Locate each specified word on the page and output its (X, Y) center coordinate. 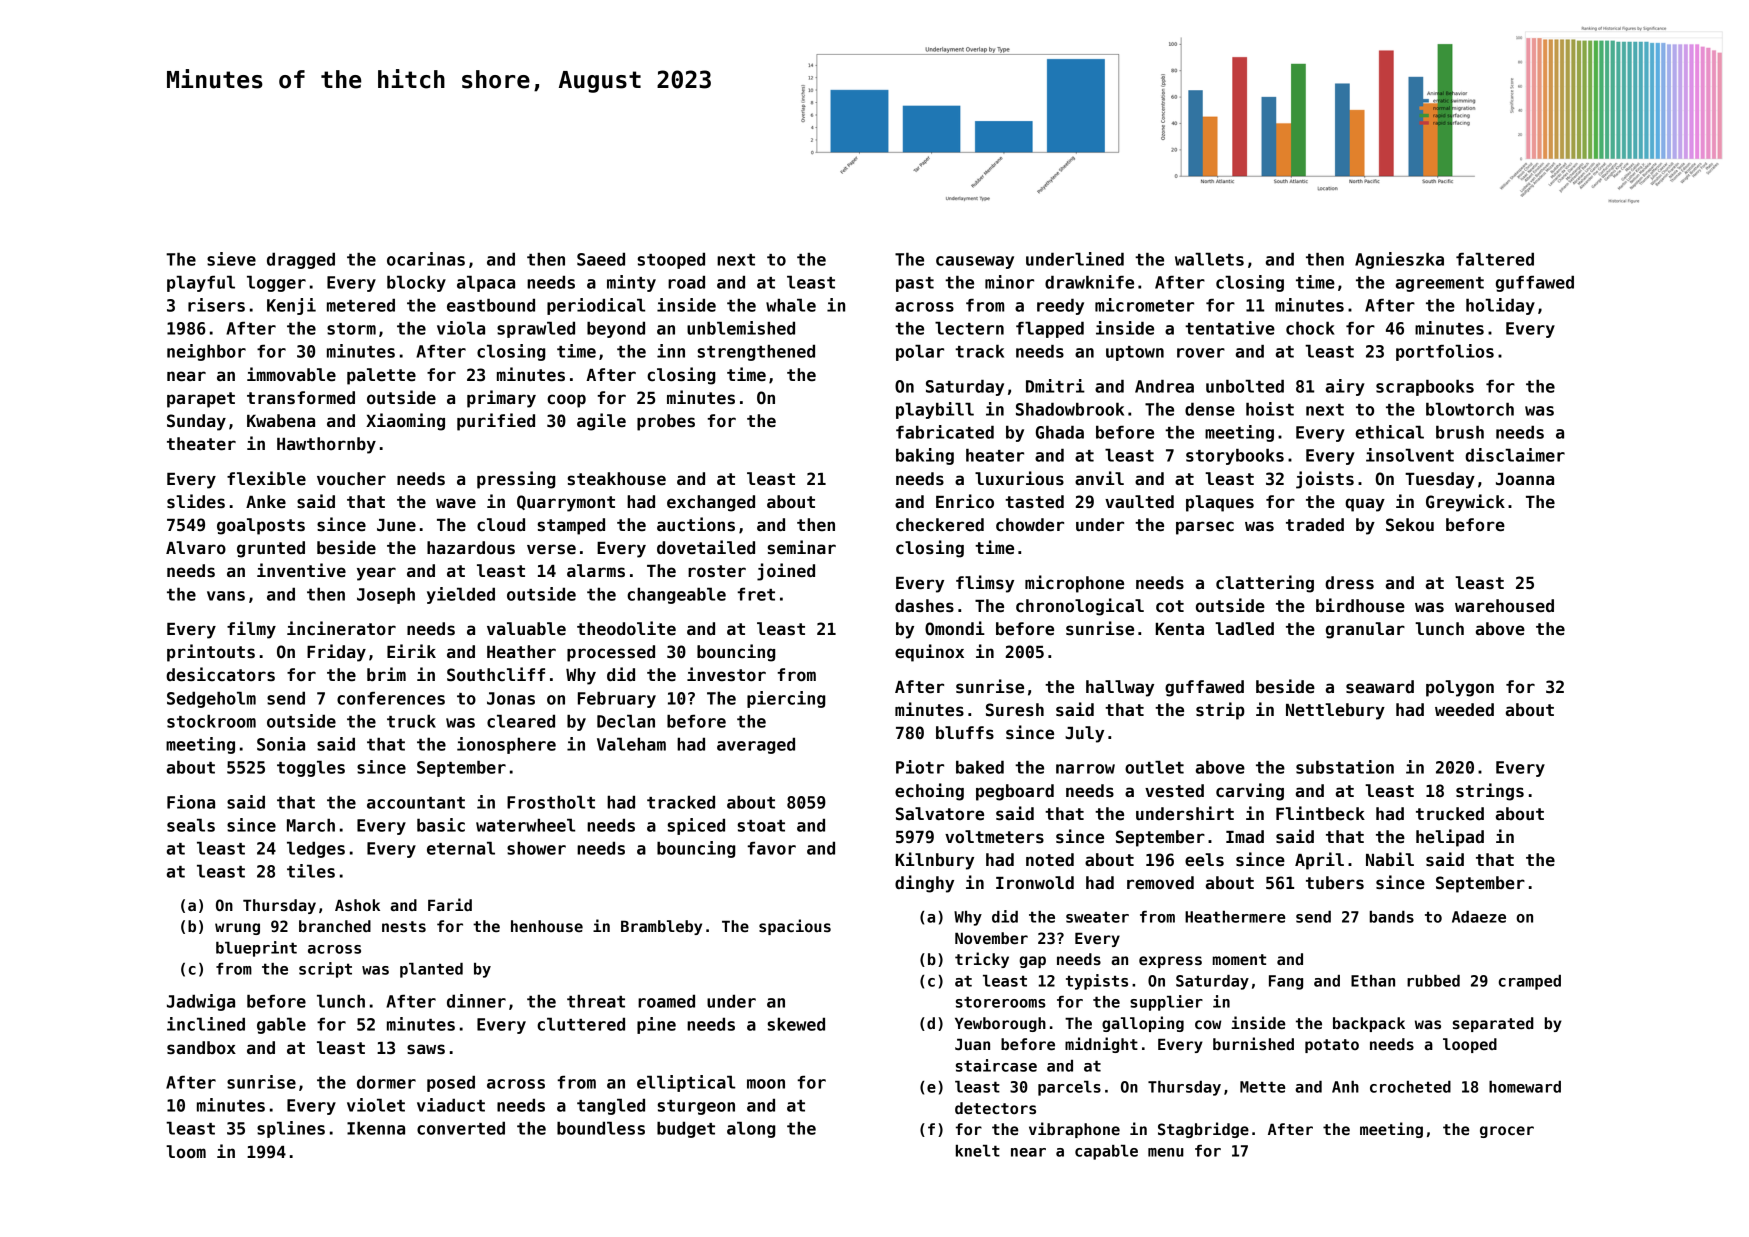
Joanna (1525, 479)
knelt (978, 1151)
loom (186, 1152)
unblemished (741, 328)
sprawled (536, 330)
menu (1166, 1152)
